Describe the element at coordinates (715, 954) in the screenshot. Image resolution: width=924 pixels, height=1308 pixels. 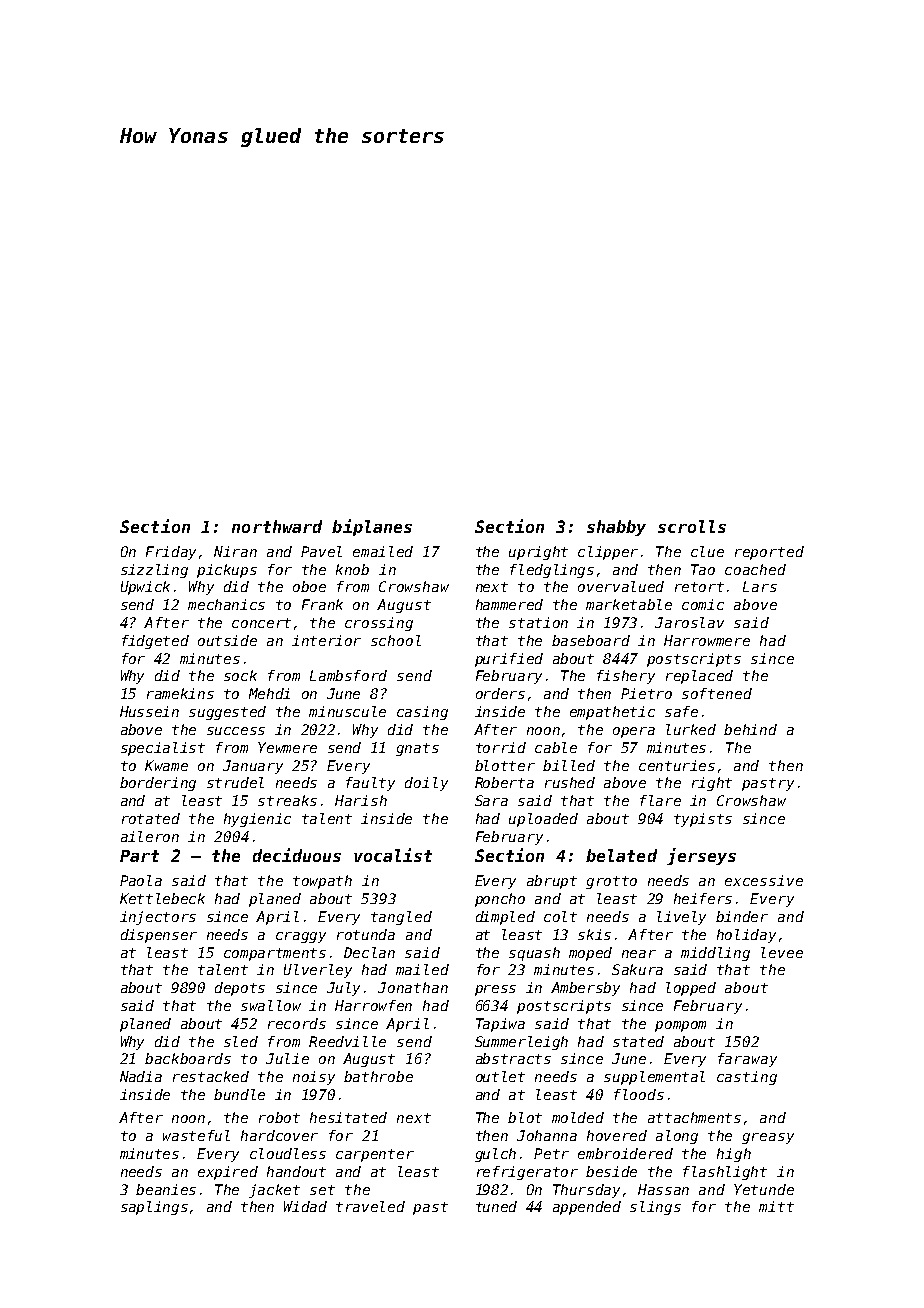
I see `middling` at that location.
